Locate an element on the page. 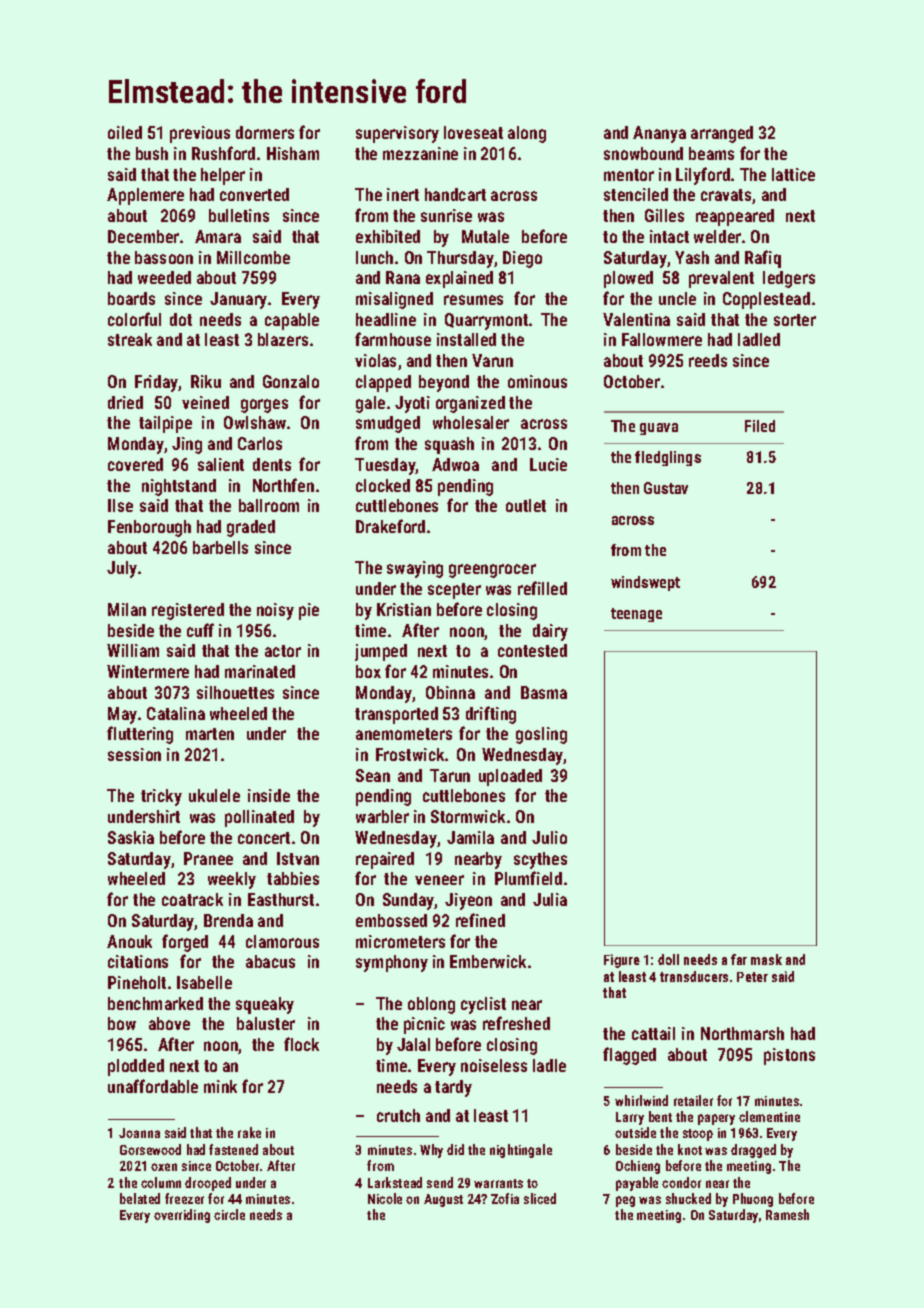 This page has height=1308, width=924. flock is located at coordinates (301, 1044).
